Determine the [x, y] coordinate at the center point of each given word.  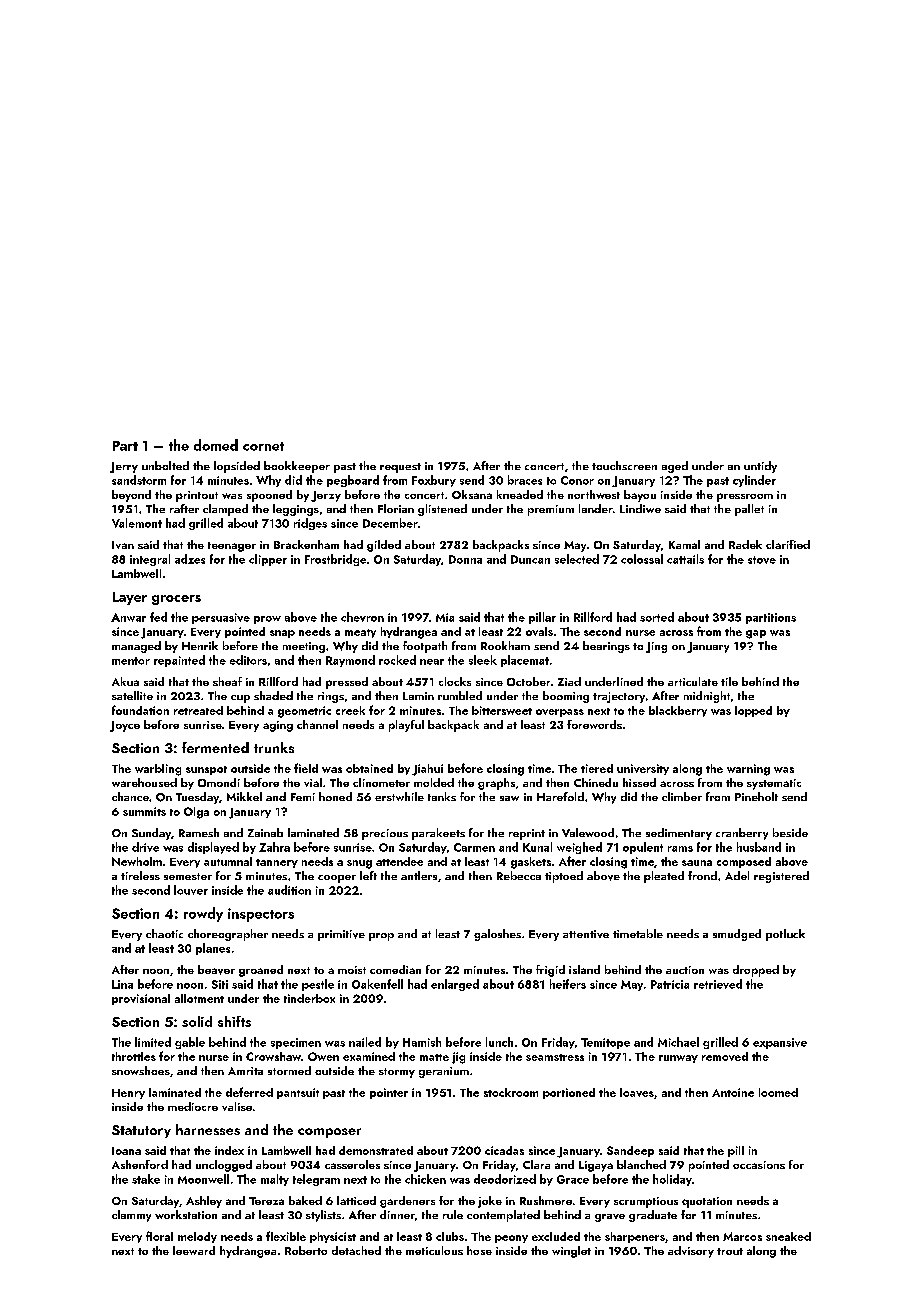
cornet [263, 446]
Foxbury [434, 481]
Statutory [141, 1131]
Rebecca [519, 875]
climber [682, 796]
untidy [760, 467]
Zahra [274, 847]
